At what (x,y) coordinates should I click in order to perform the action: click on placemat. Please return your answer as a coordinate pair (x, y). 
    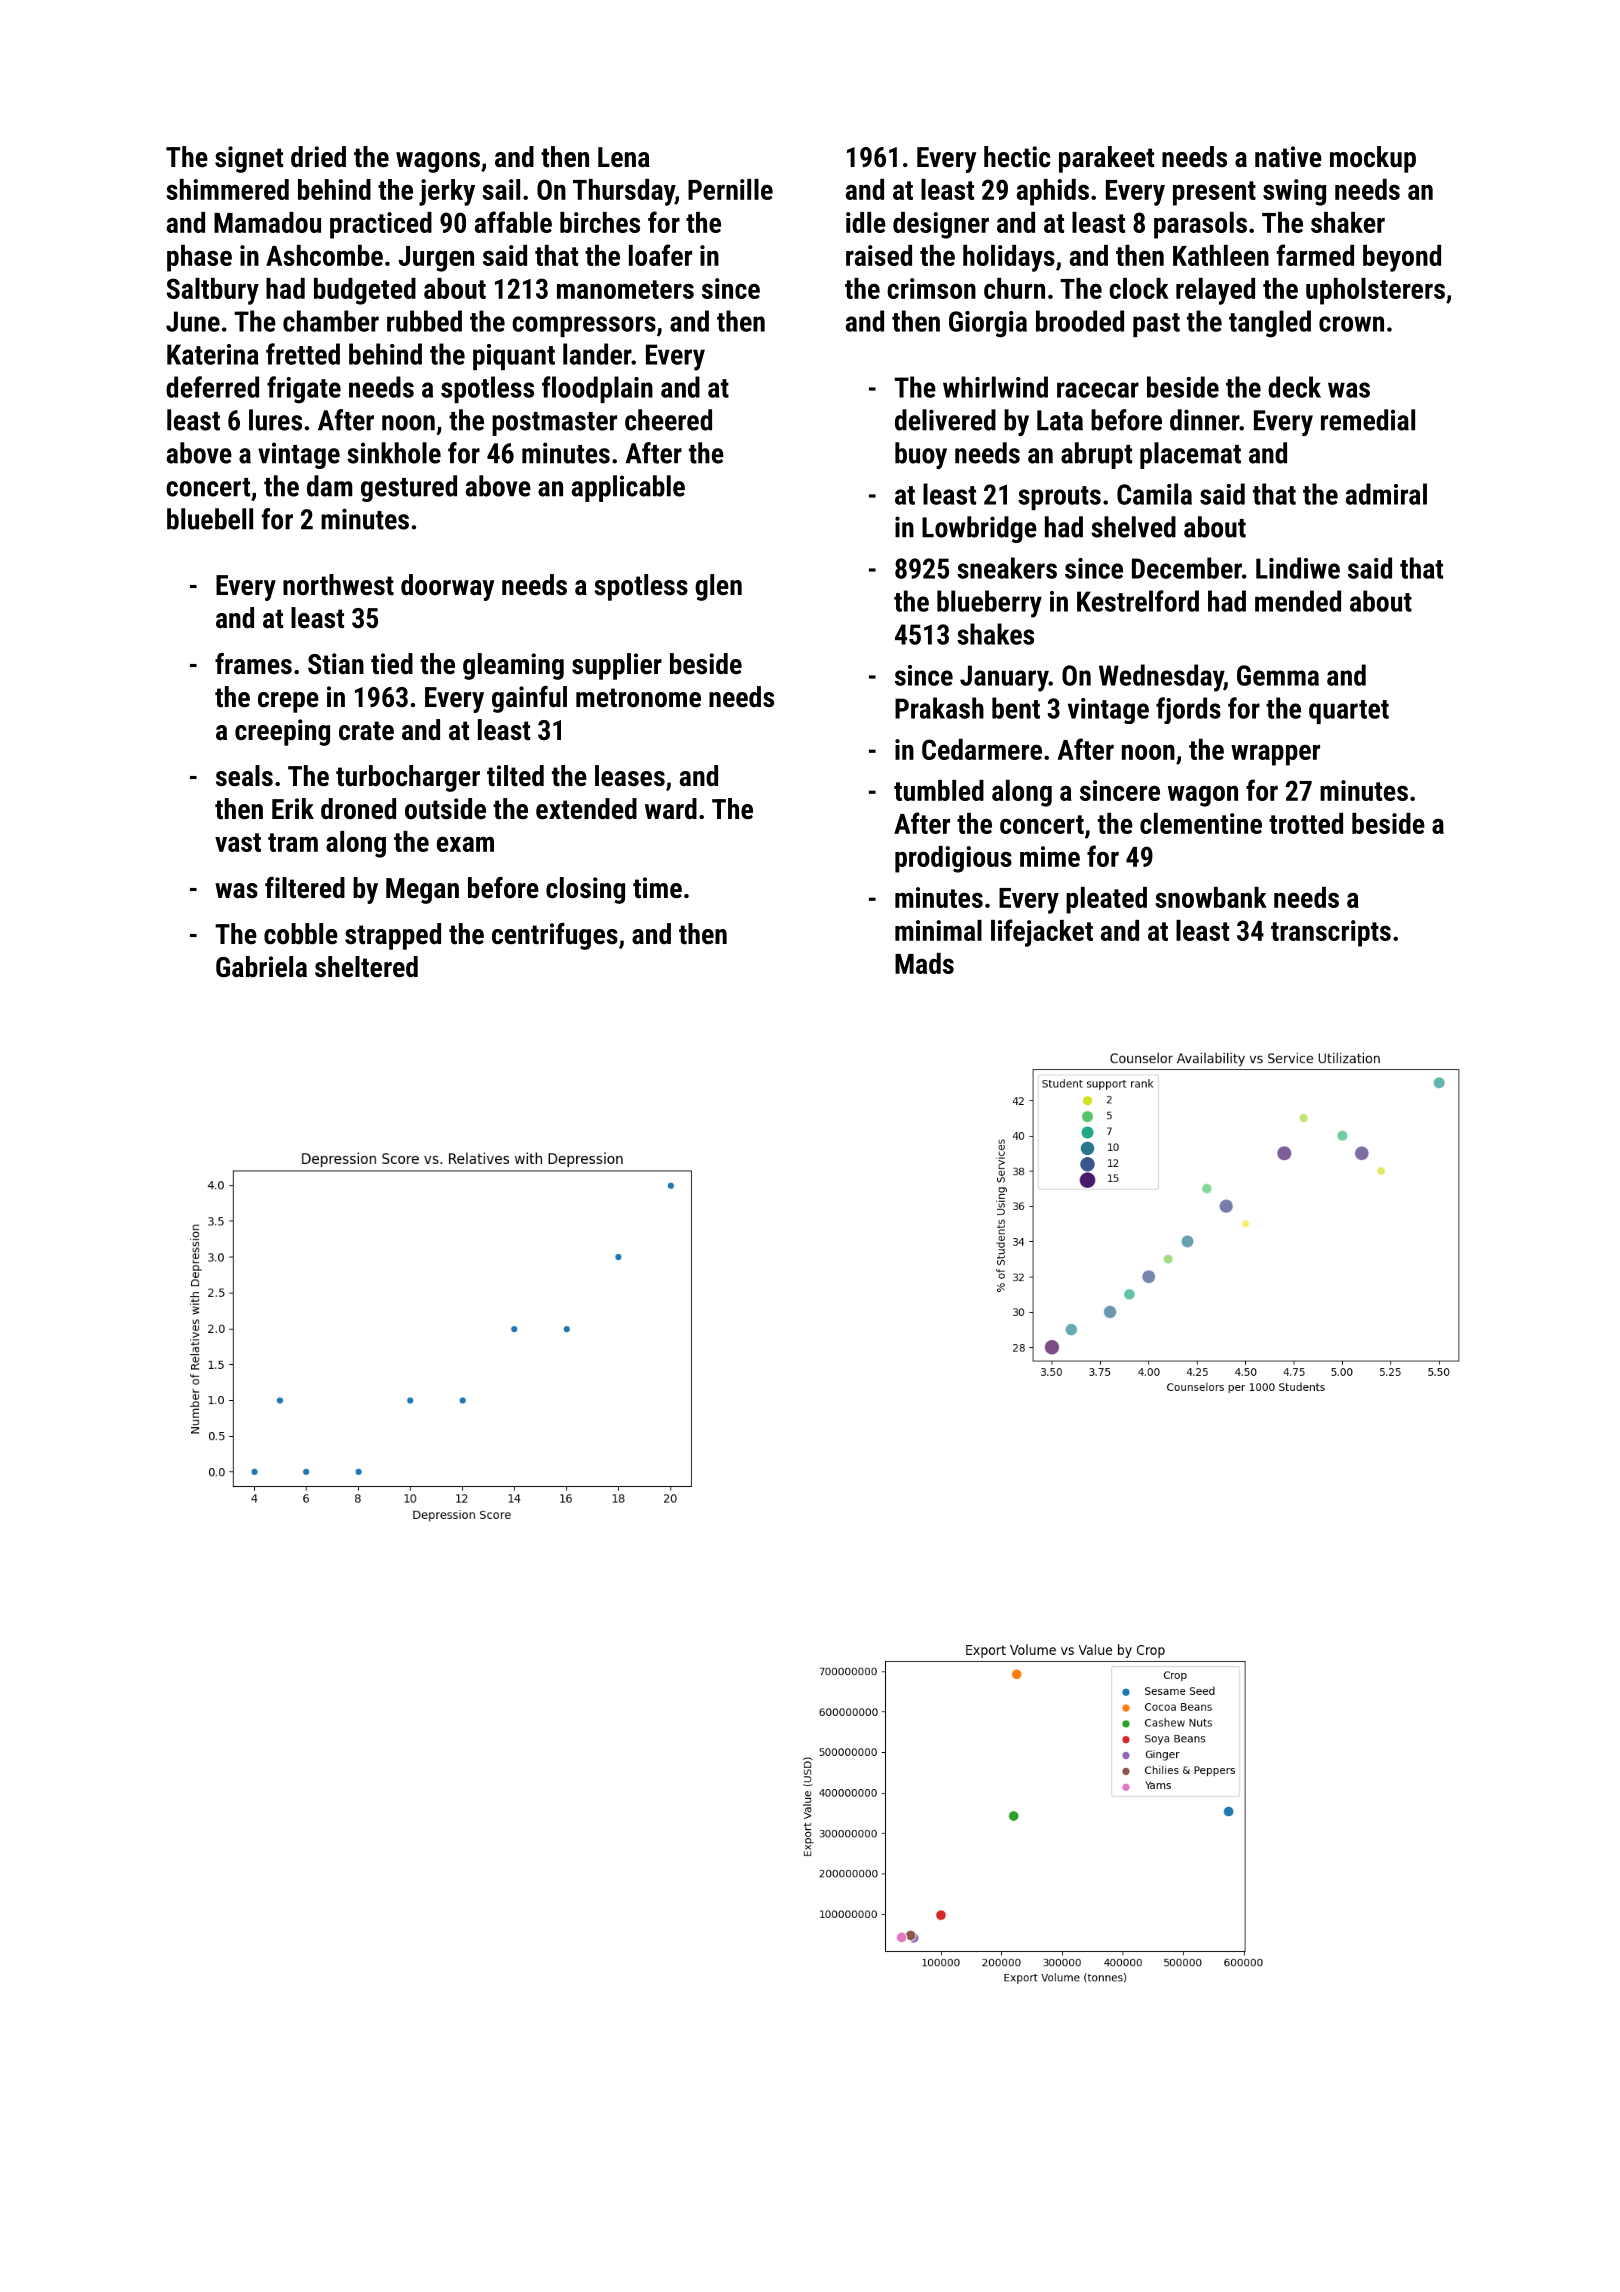
    Looking at the image, I should click on (1190, 455).
